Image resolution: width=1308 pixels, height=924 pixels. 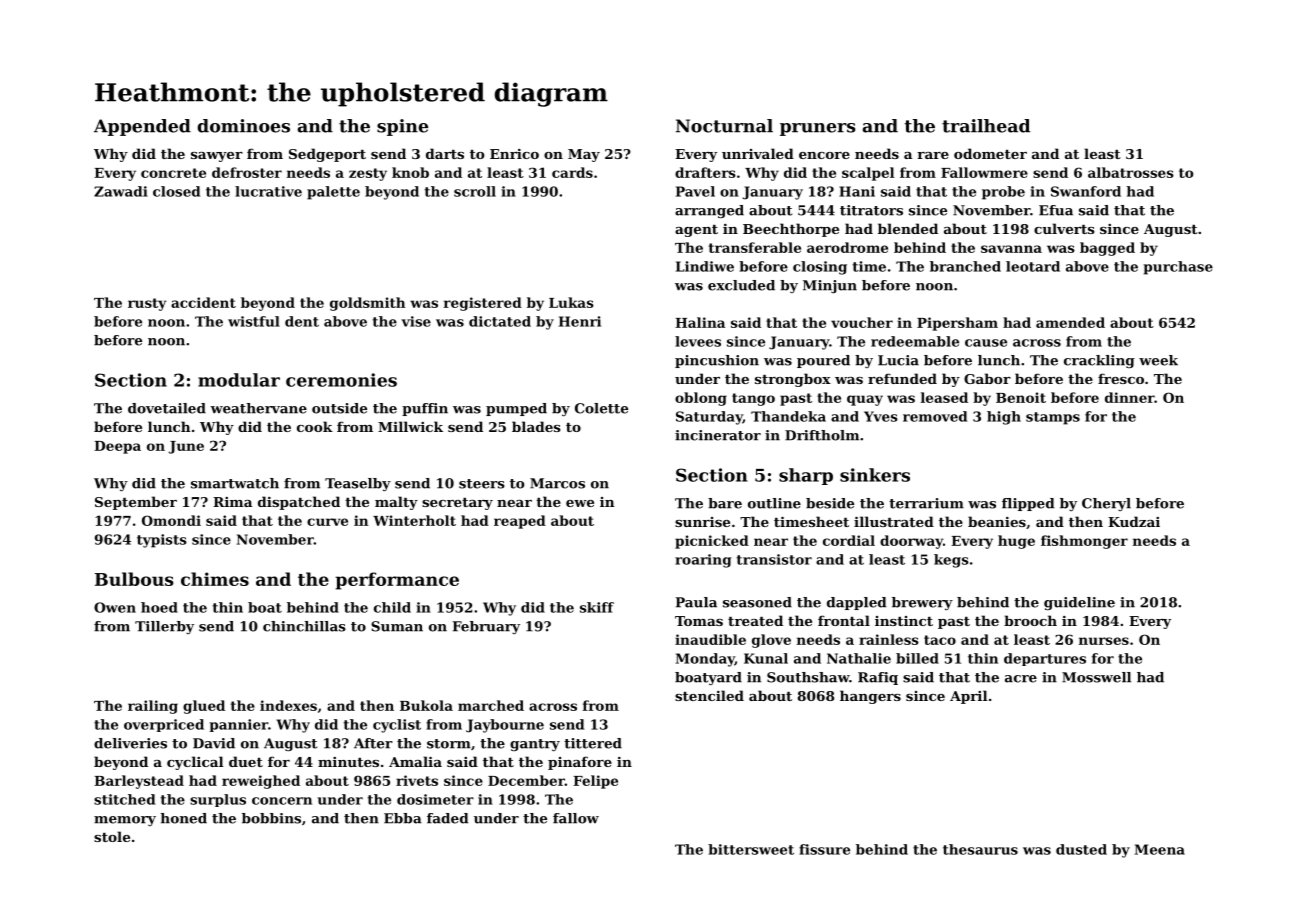 I want to click on strongbox, so click(x=793, y=380).
